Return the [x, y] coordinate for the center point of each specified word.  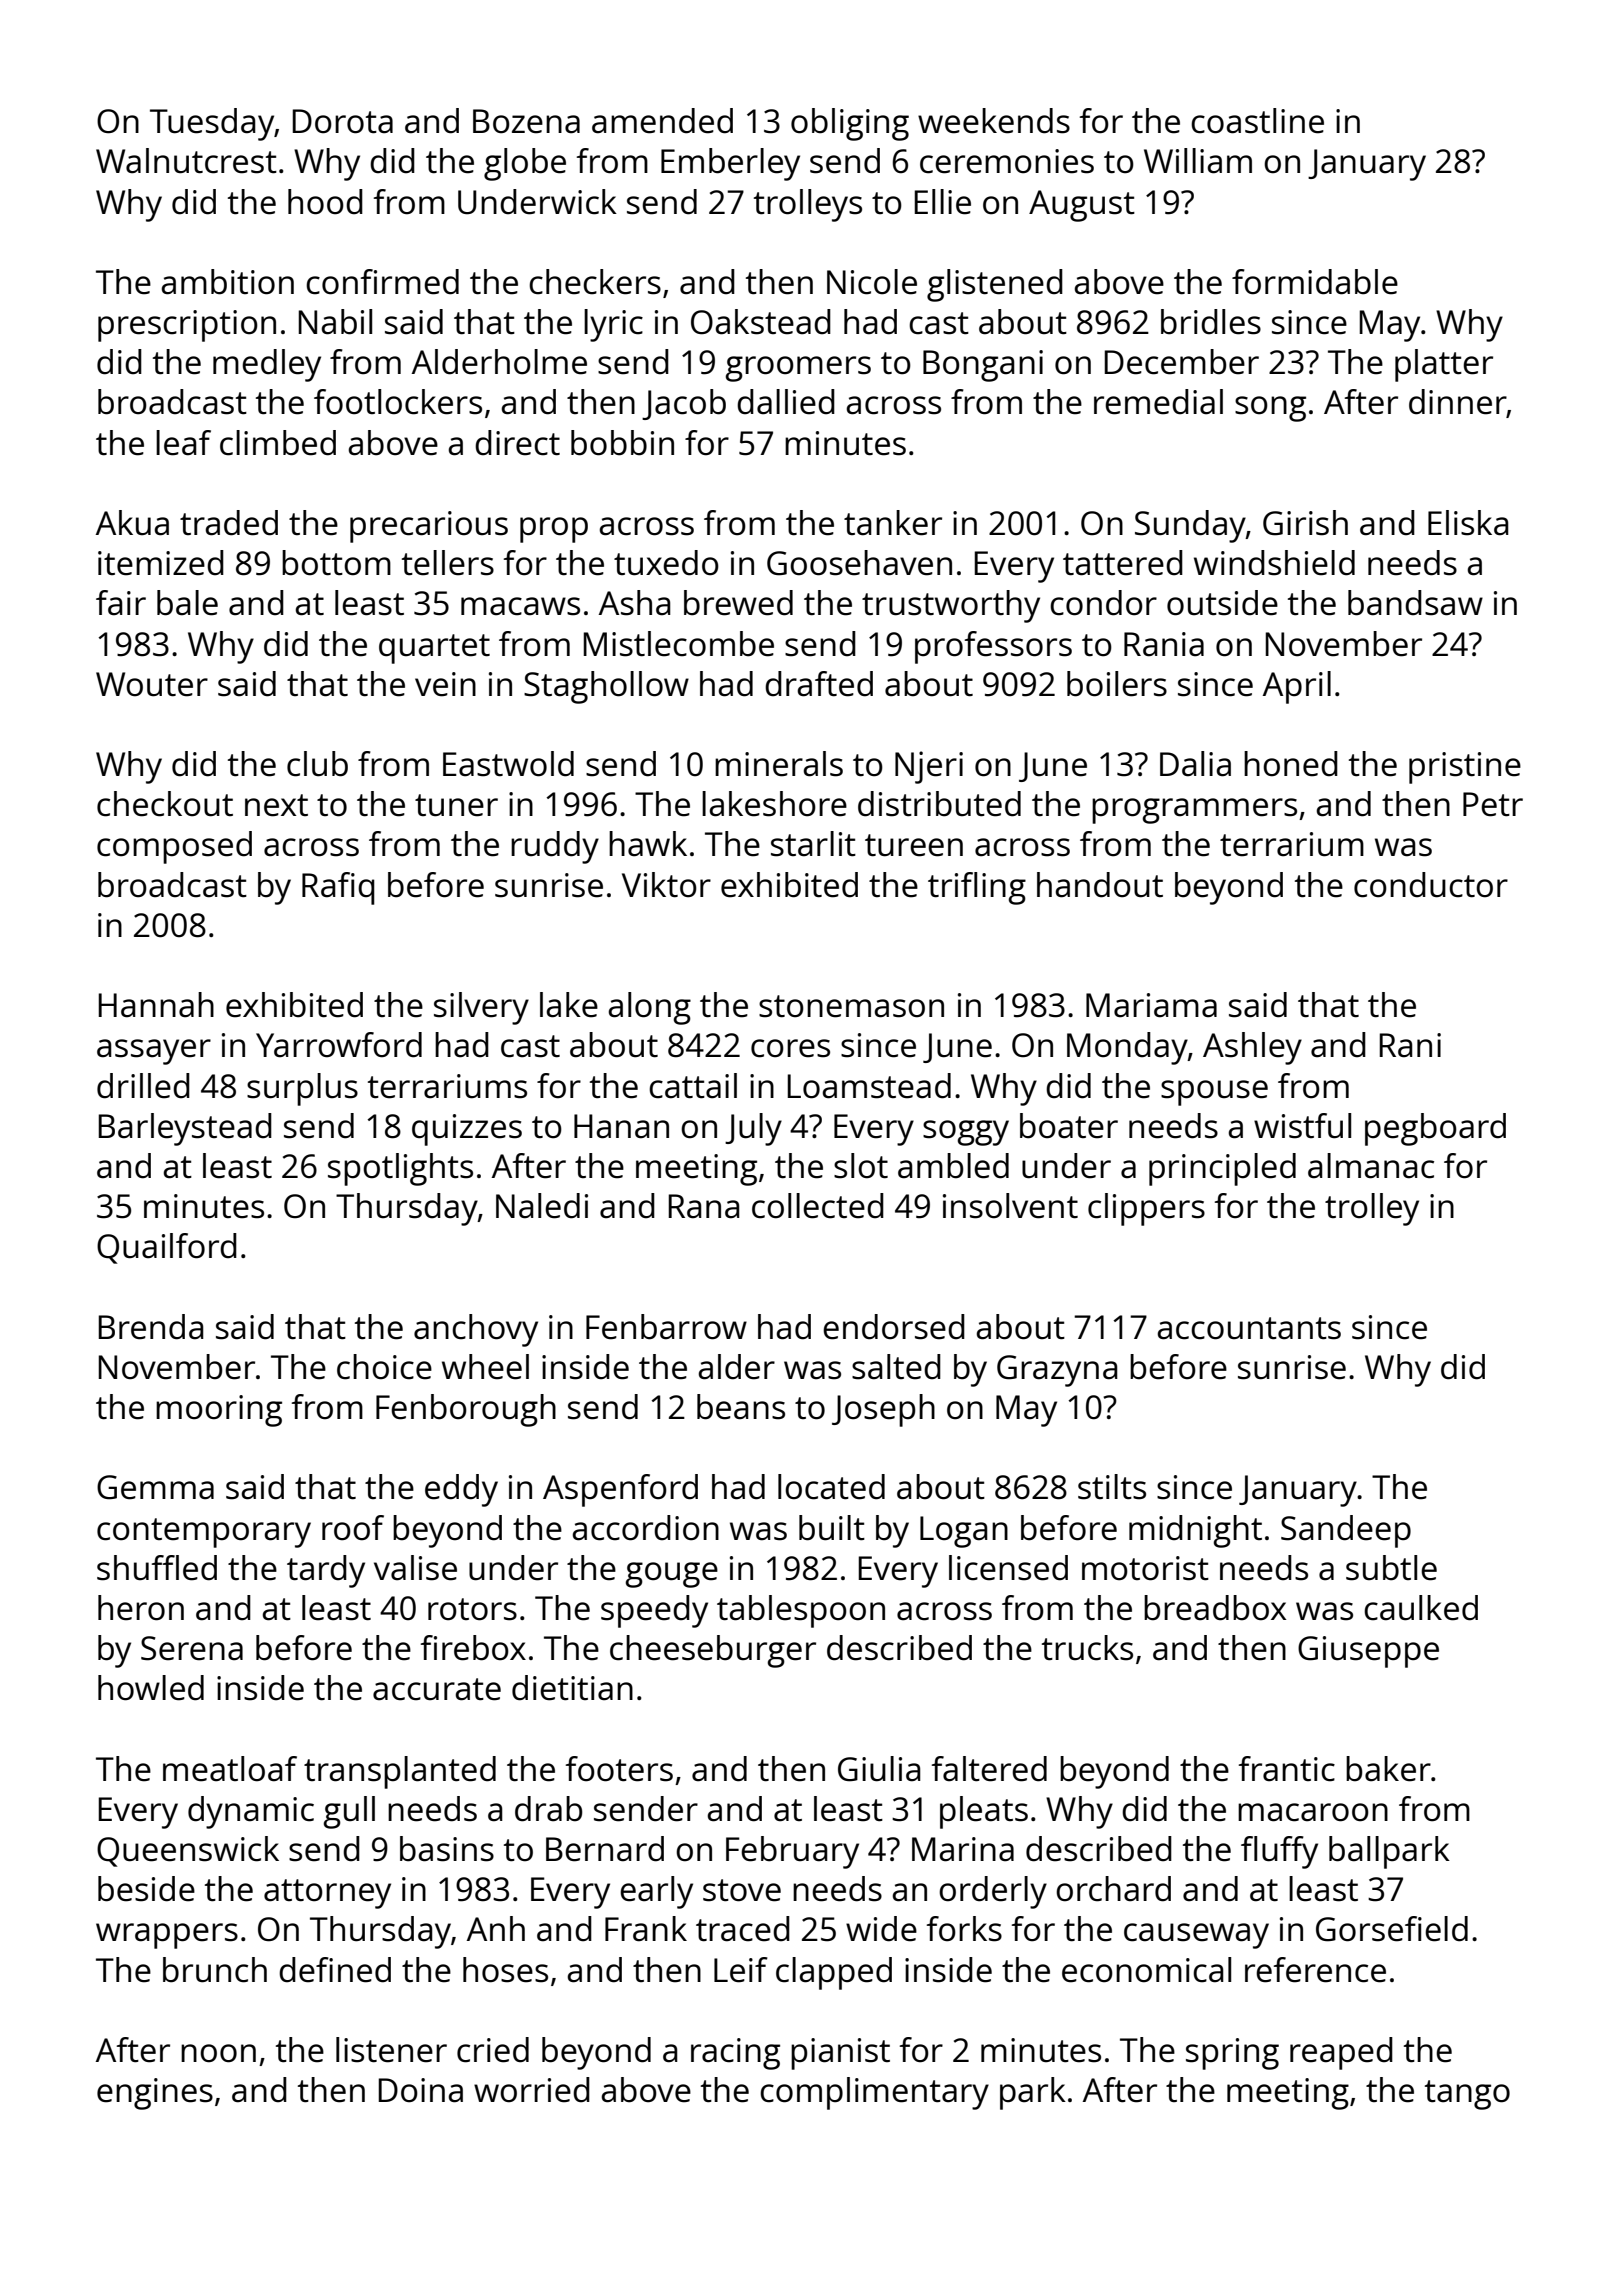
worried [532, 2090]
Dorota [343, 121]
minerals [779, 764]
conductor [1431, 885]
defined [335, 1970]
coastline [1257, 121]
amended [662, 121]
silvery [481, 1008]
